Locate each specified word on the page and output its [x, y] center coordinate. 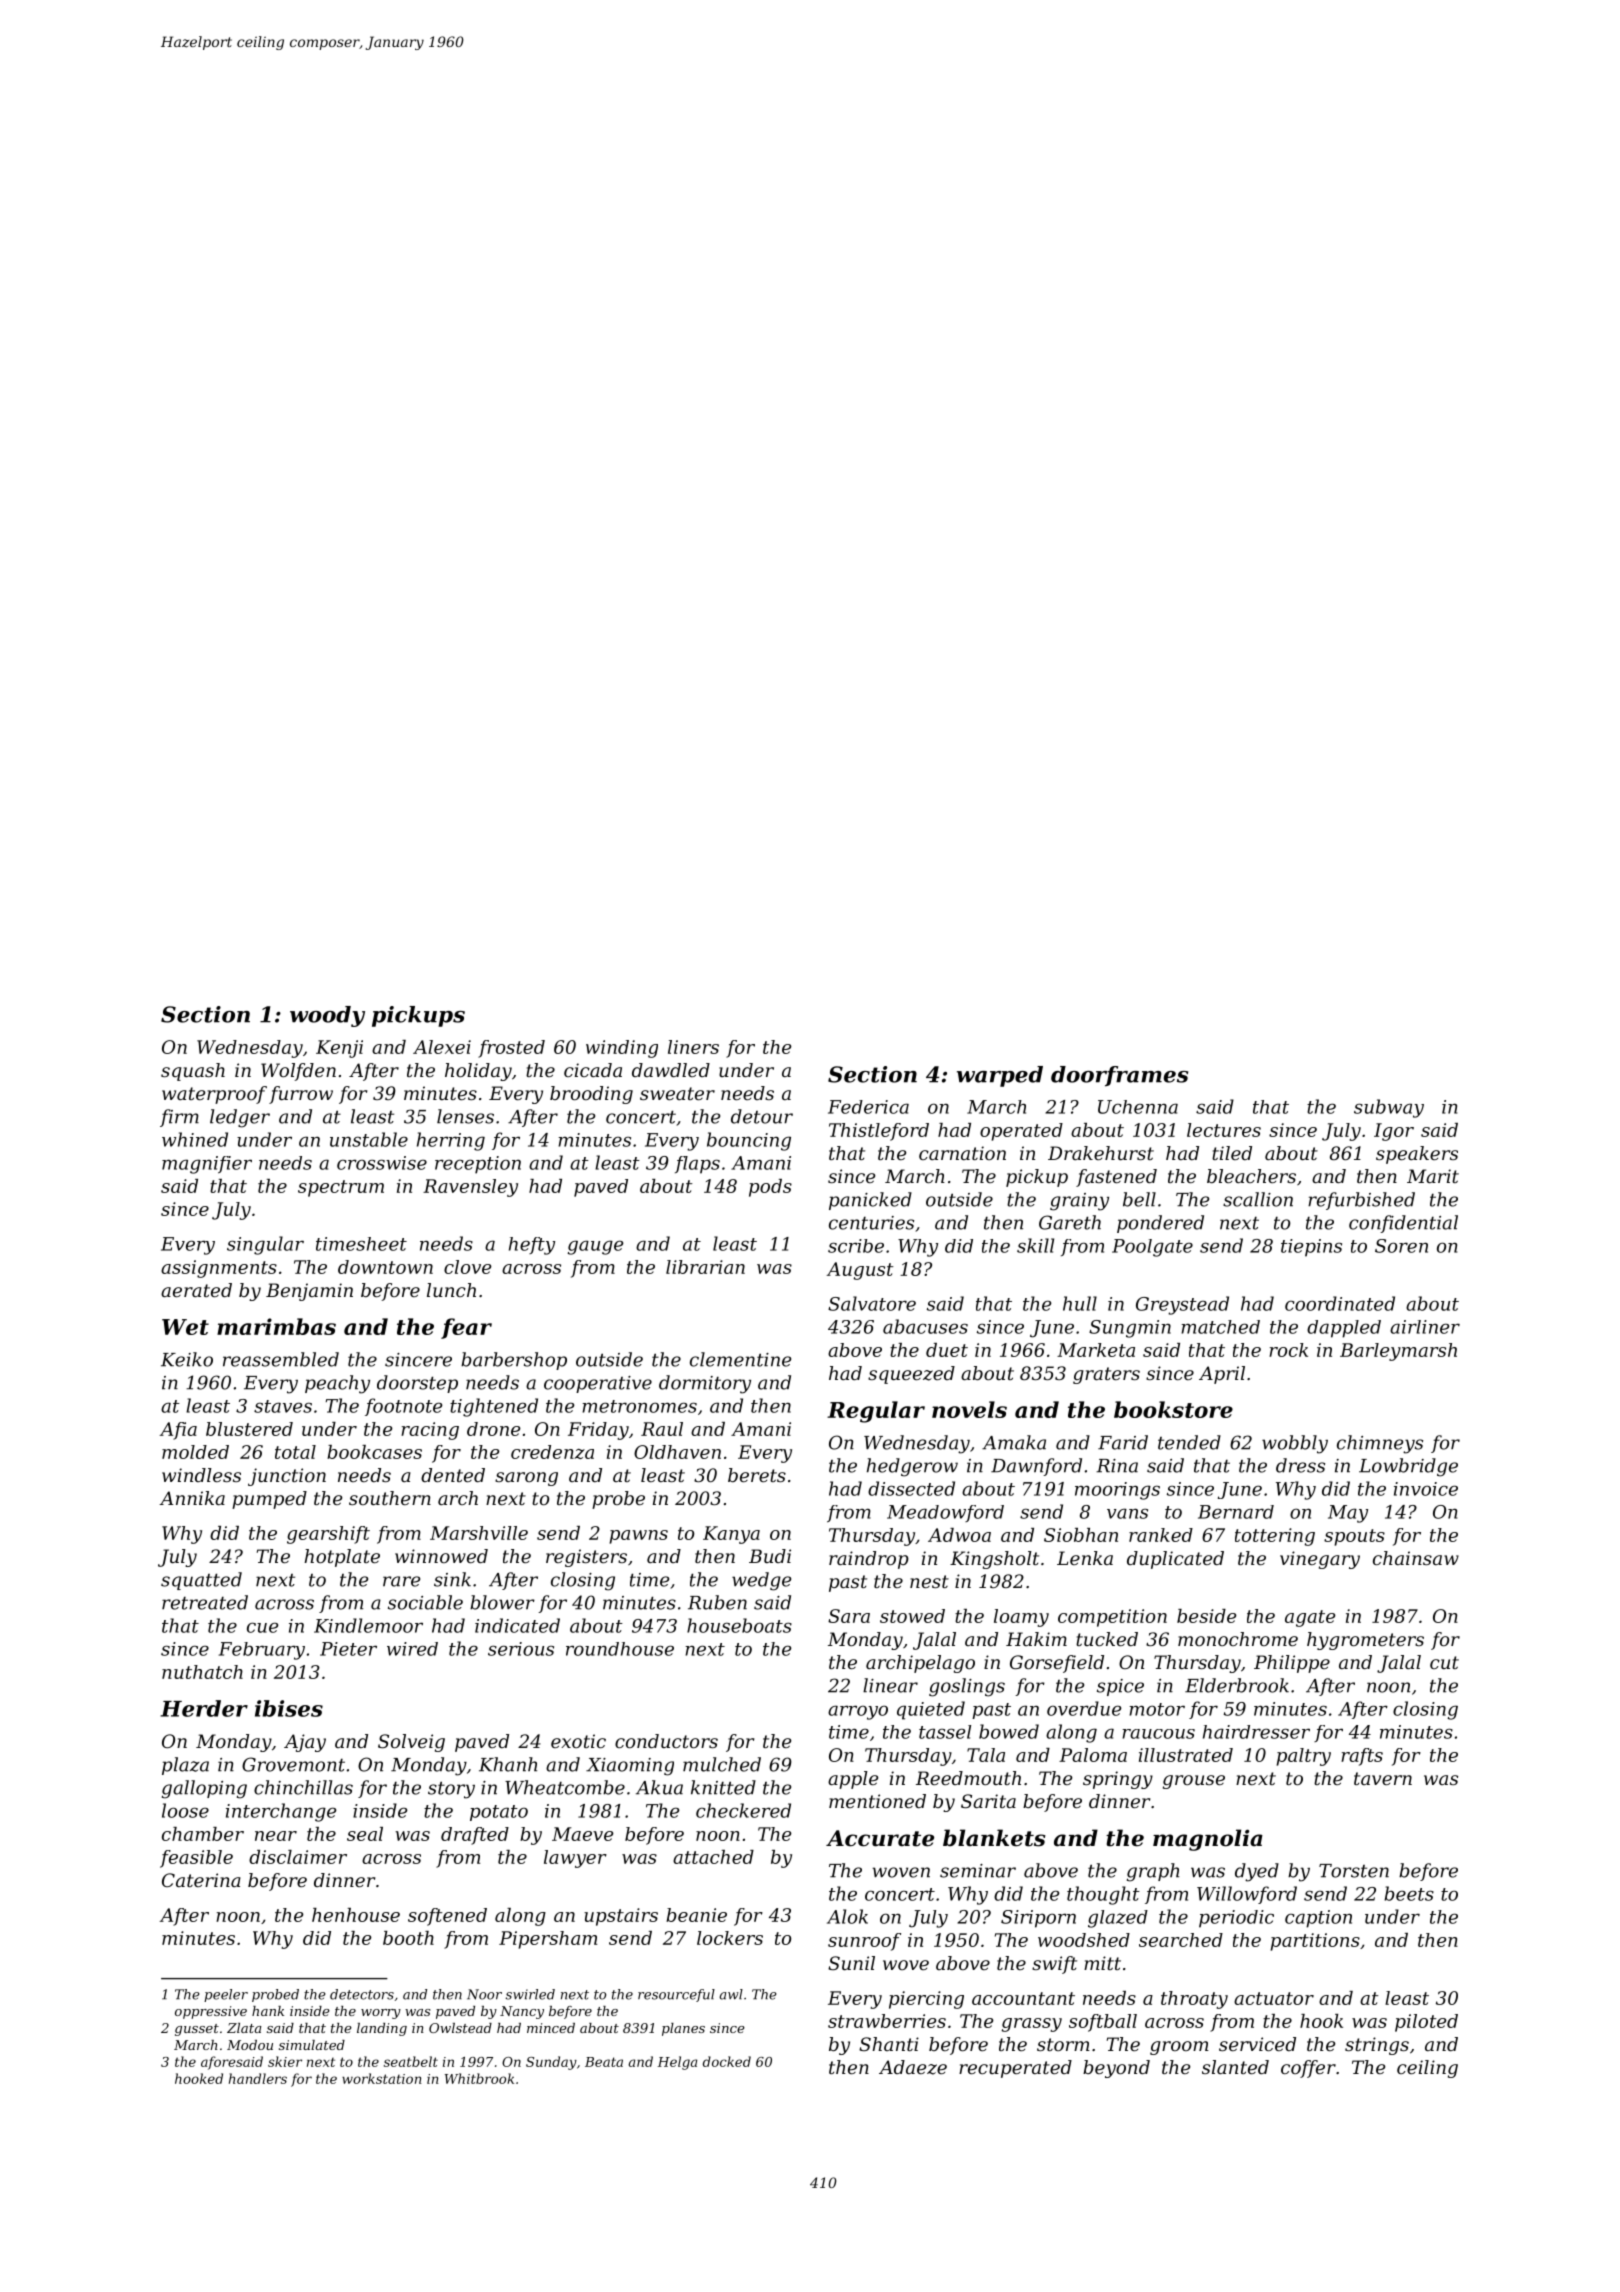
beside [1207, 1616]
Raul [662, 1429]
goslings [967, 1687]
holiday [478, 1072]
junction [287, 1477]
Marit [1433, 1176]
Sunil [851, 1963]
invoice [1426, 1489]
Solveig [411, 1743]
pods [770, 1188]
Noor [484, 1994]
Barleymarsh [1398, 1352]
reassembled [281, 1359]
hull [1080, 1303]
